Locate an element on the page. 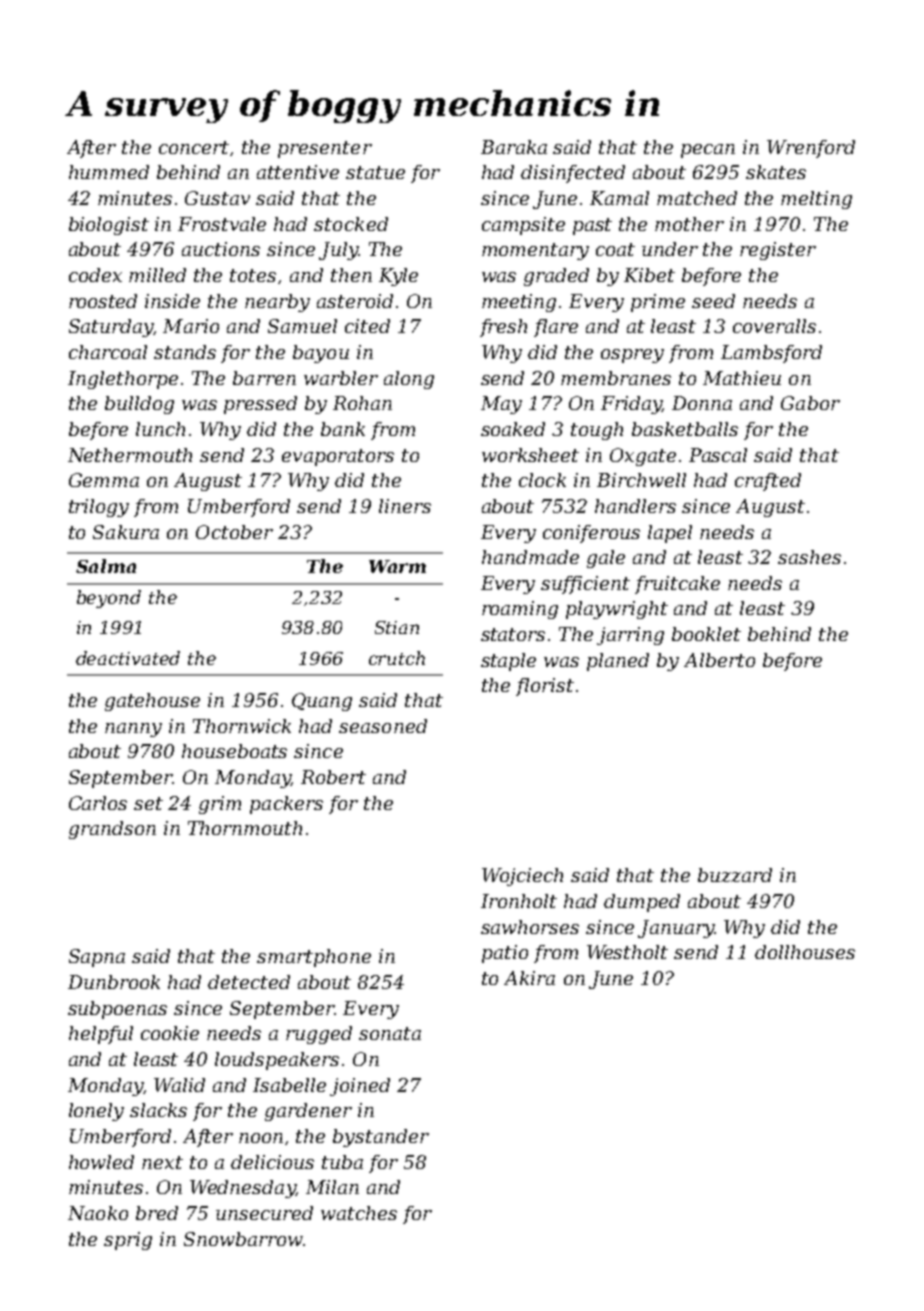  codex is located at coordinates (95, 275).
